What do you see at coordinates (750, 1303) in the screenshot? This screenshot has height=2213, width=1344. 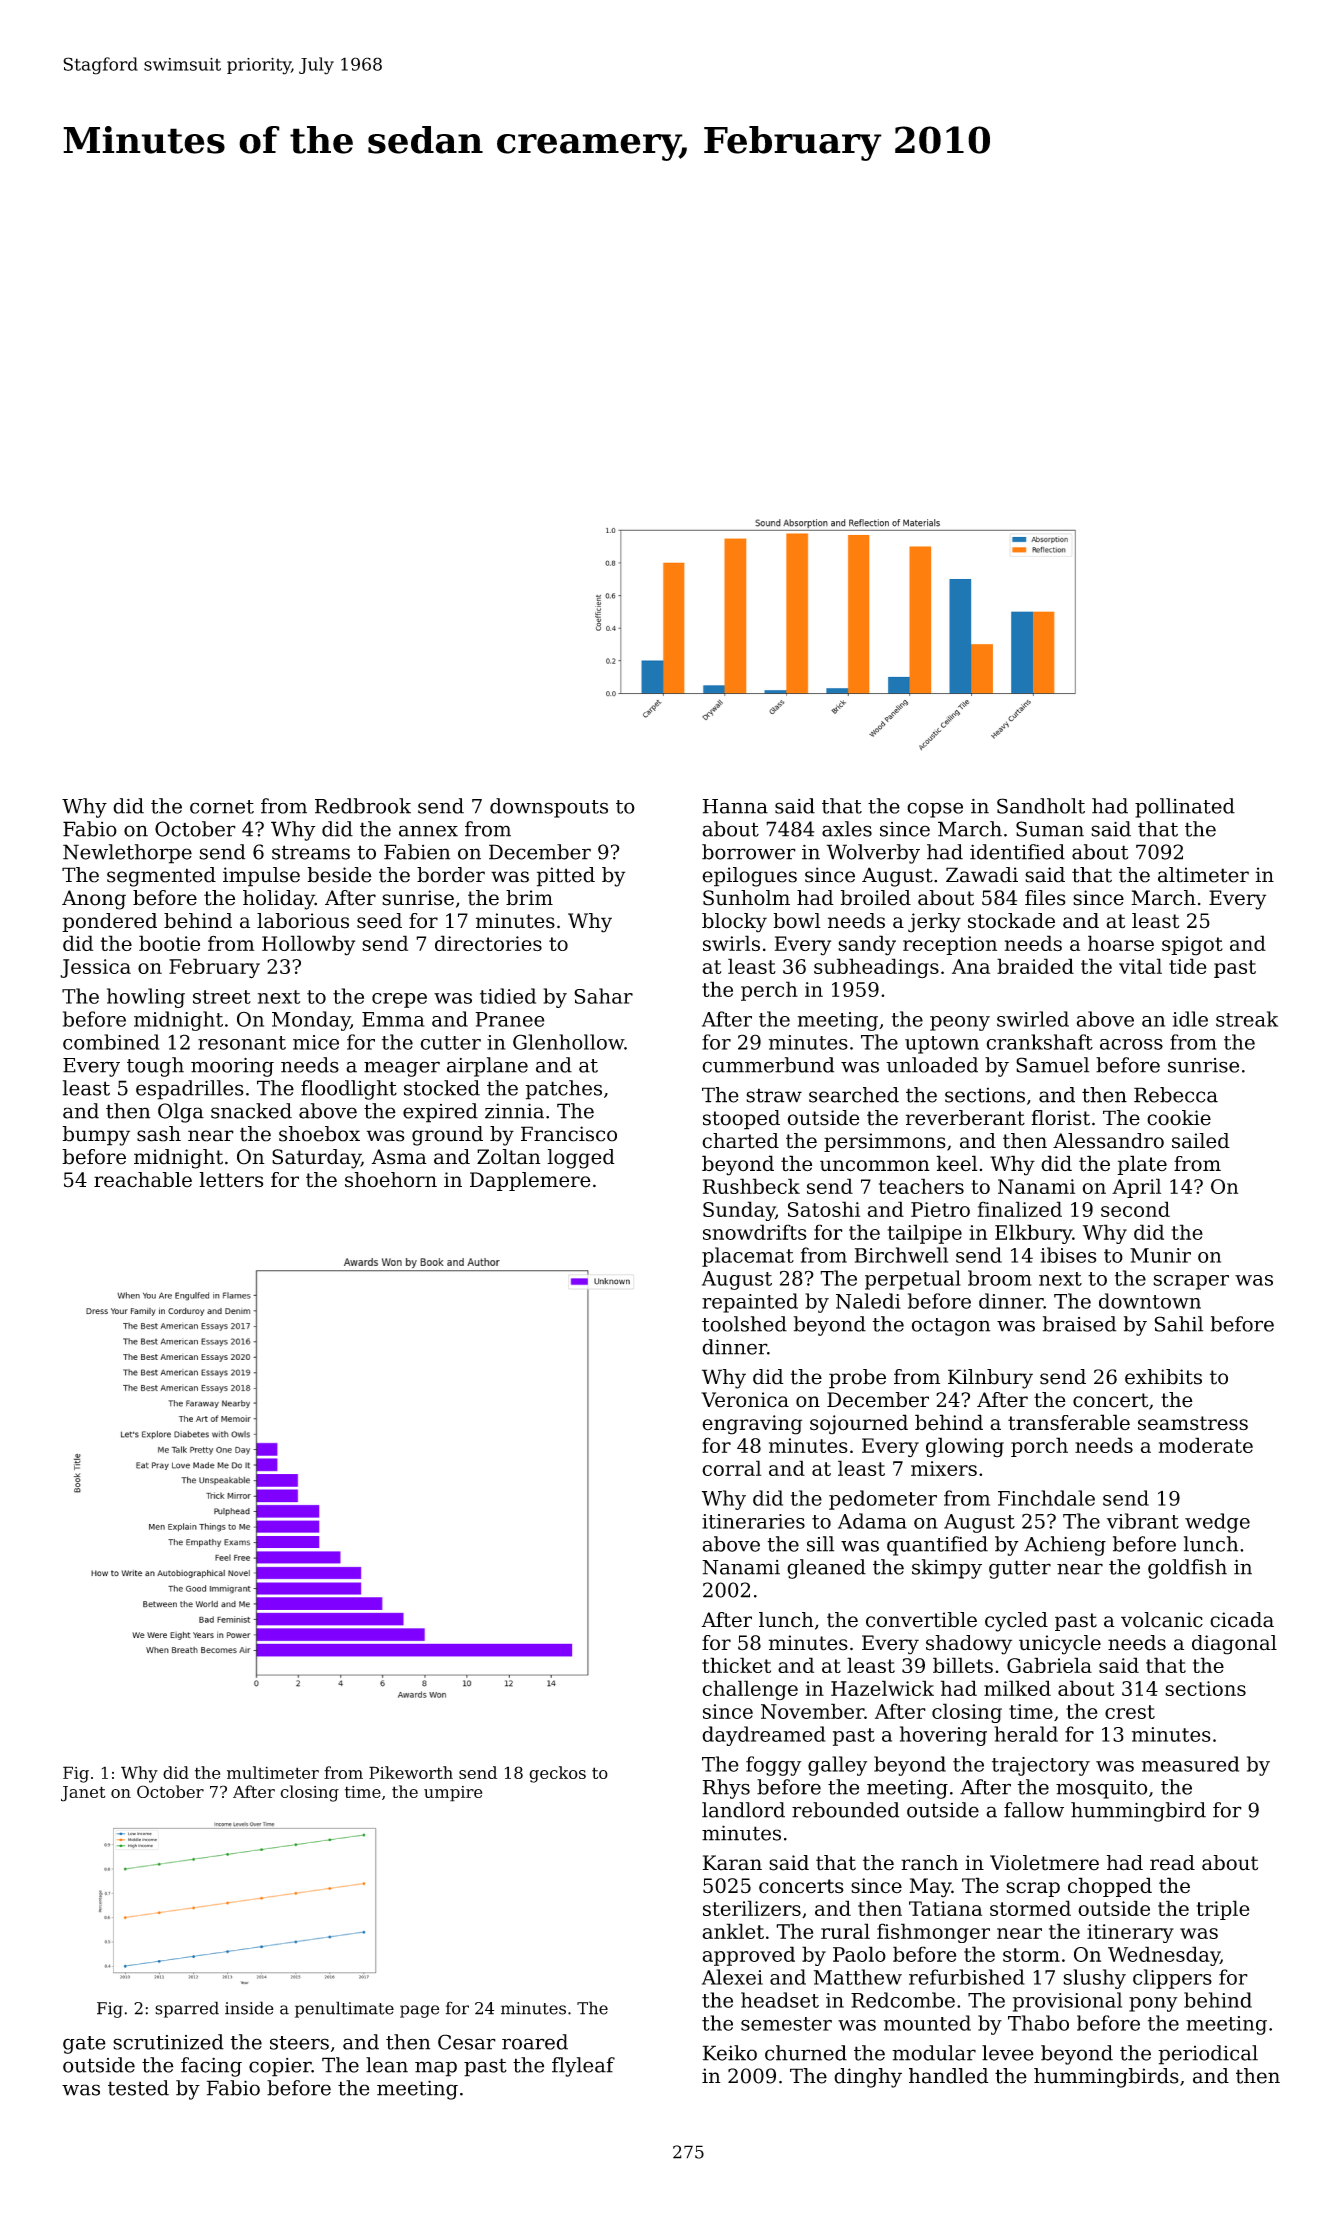 I see `repainted` at bounding box center [750, 1303].
